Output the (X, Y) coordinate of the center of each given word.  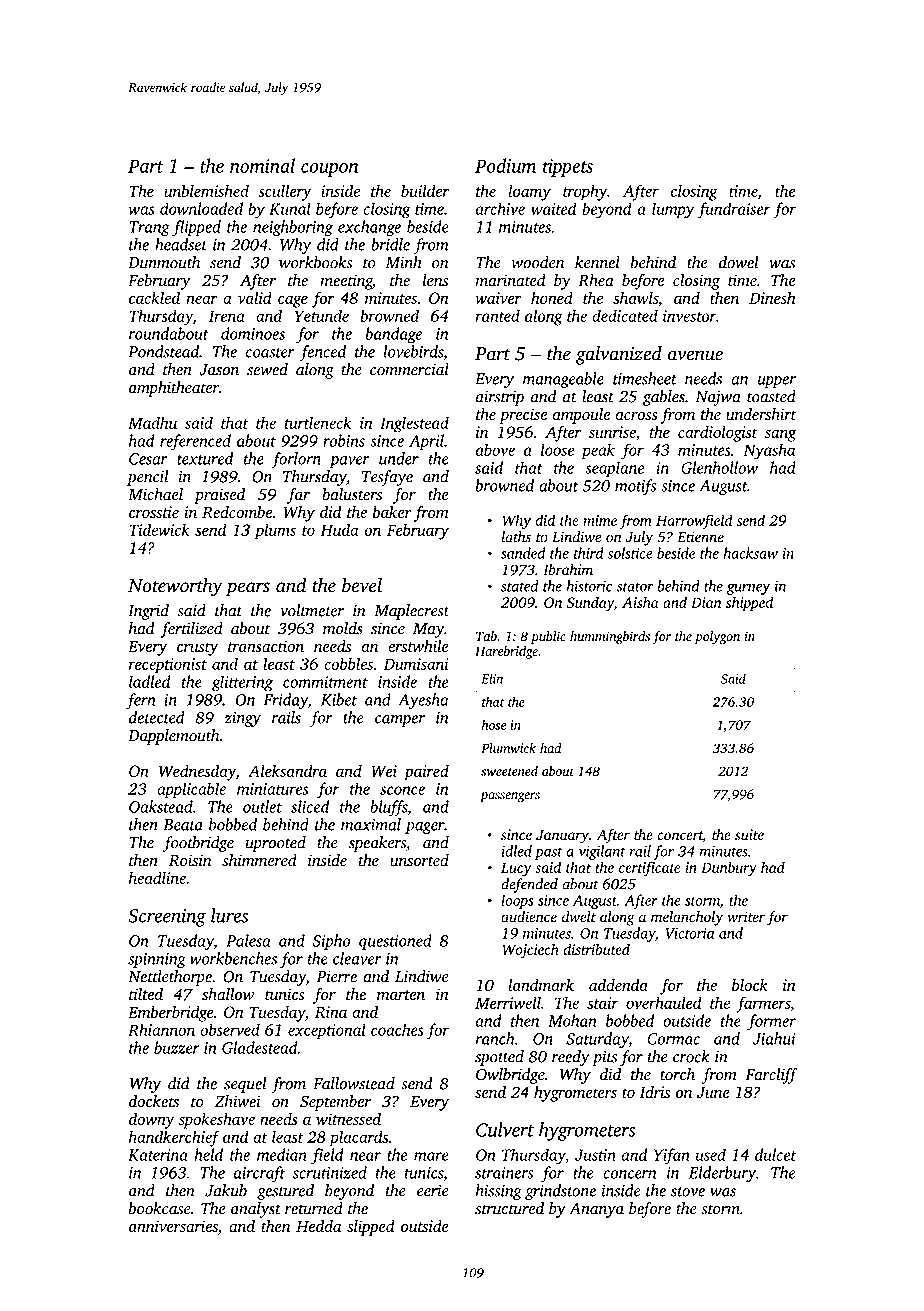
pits (604, 1058)
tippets (568, 168)
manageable (563, 380)
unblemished (206, 190)
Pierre (337, 976)
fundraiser (734, 210)
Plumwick (508, 748)
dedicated (625, 315)
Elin (492, 678)
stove (688, 1192)
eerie (433, 1191)
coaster (270, 353)
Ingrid (148, 612)
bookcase (160, 1208)
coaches (397, 1029)
